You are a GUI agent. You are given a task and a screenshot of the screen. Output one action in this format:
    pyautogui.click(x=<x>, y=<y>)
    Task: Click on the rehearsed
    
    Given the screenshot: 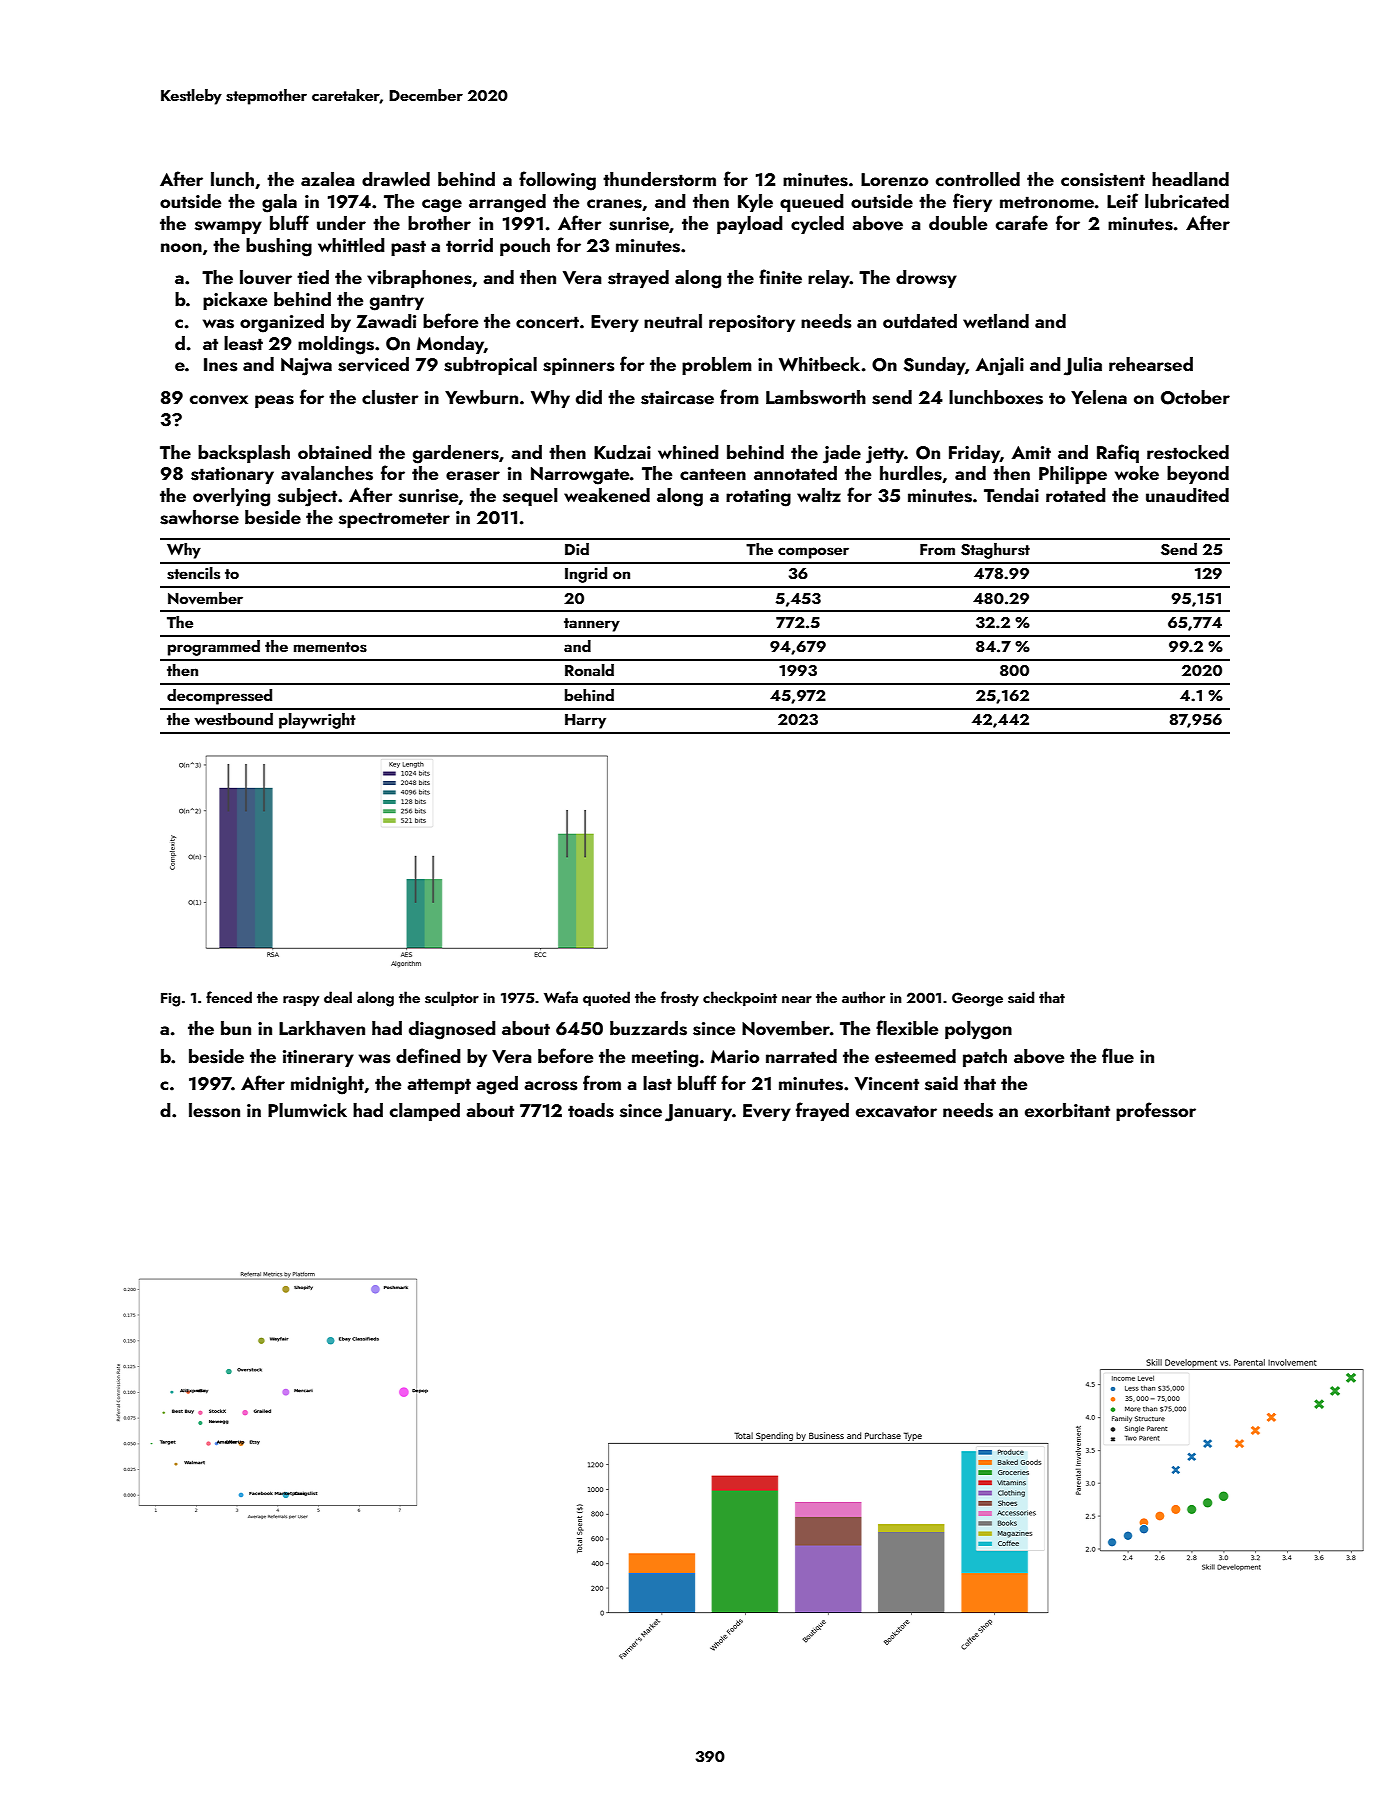 What is the action you would take?
    pyautogui.click(x=1151, y=364)
